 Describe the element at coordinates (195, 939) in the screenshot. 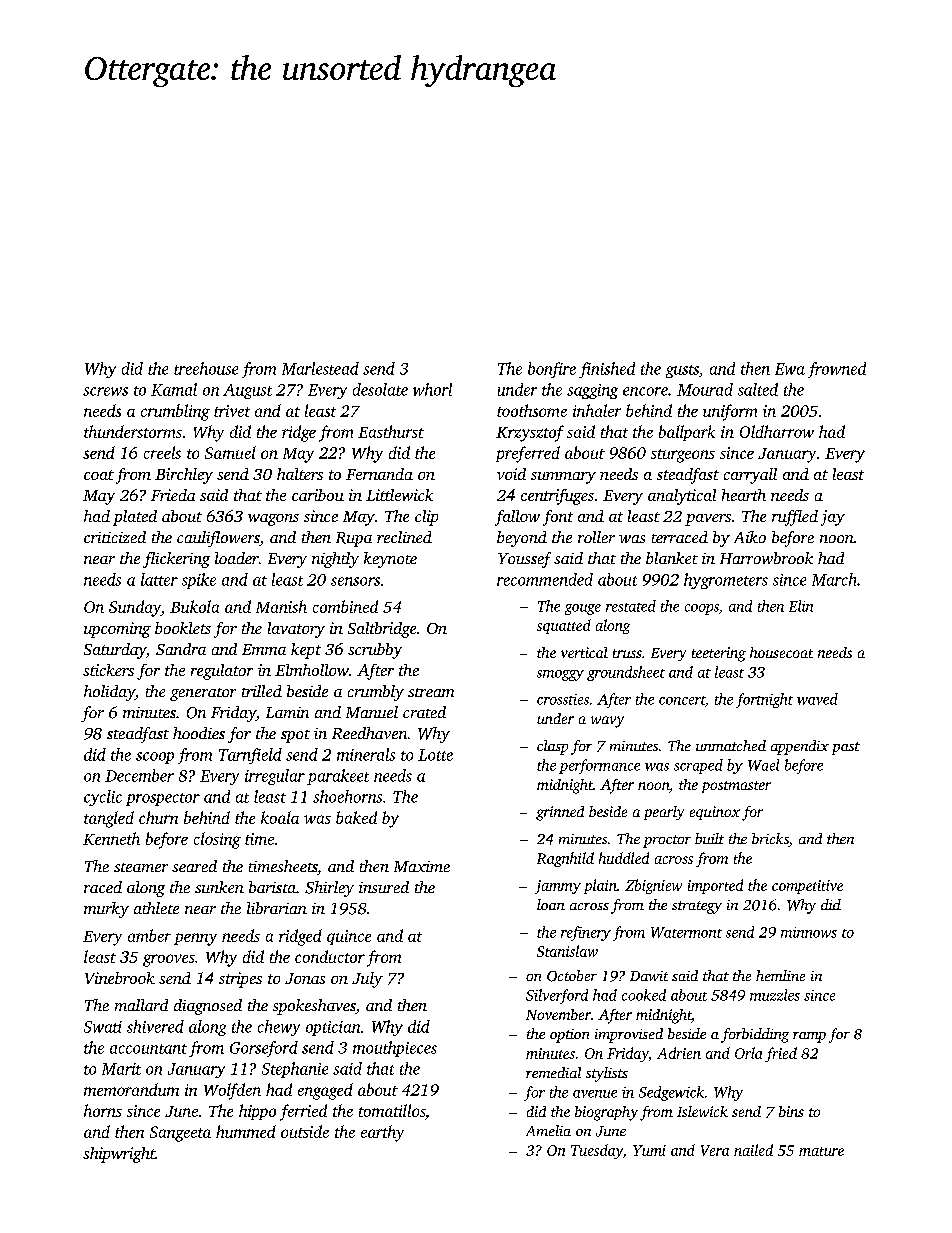

I see `penny` at that location.
